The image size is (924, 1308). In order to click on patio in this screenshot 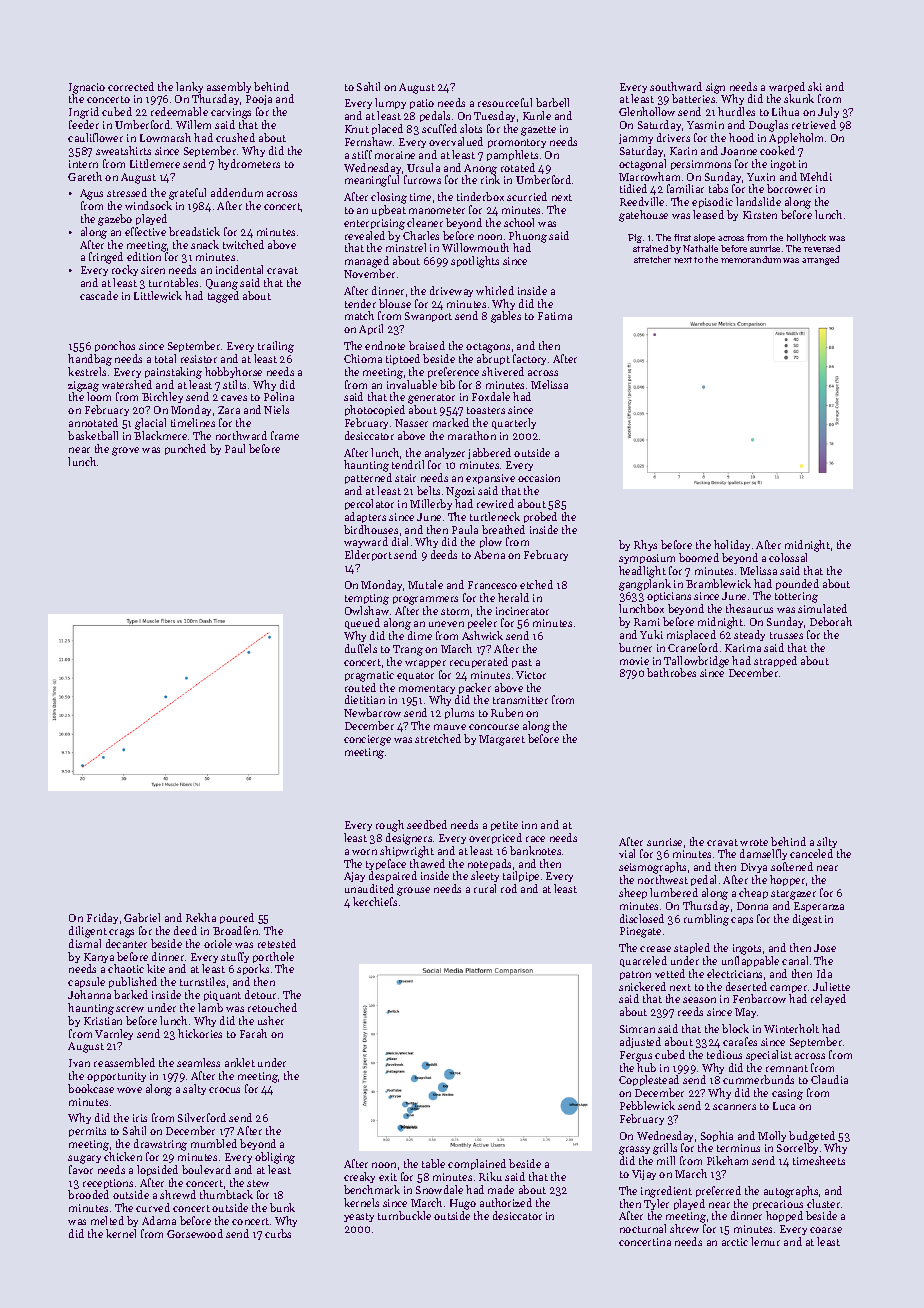, I will do `click(422, 104)`.
